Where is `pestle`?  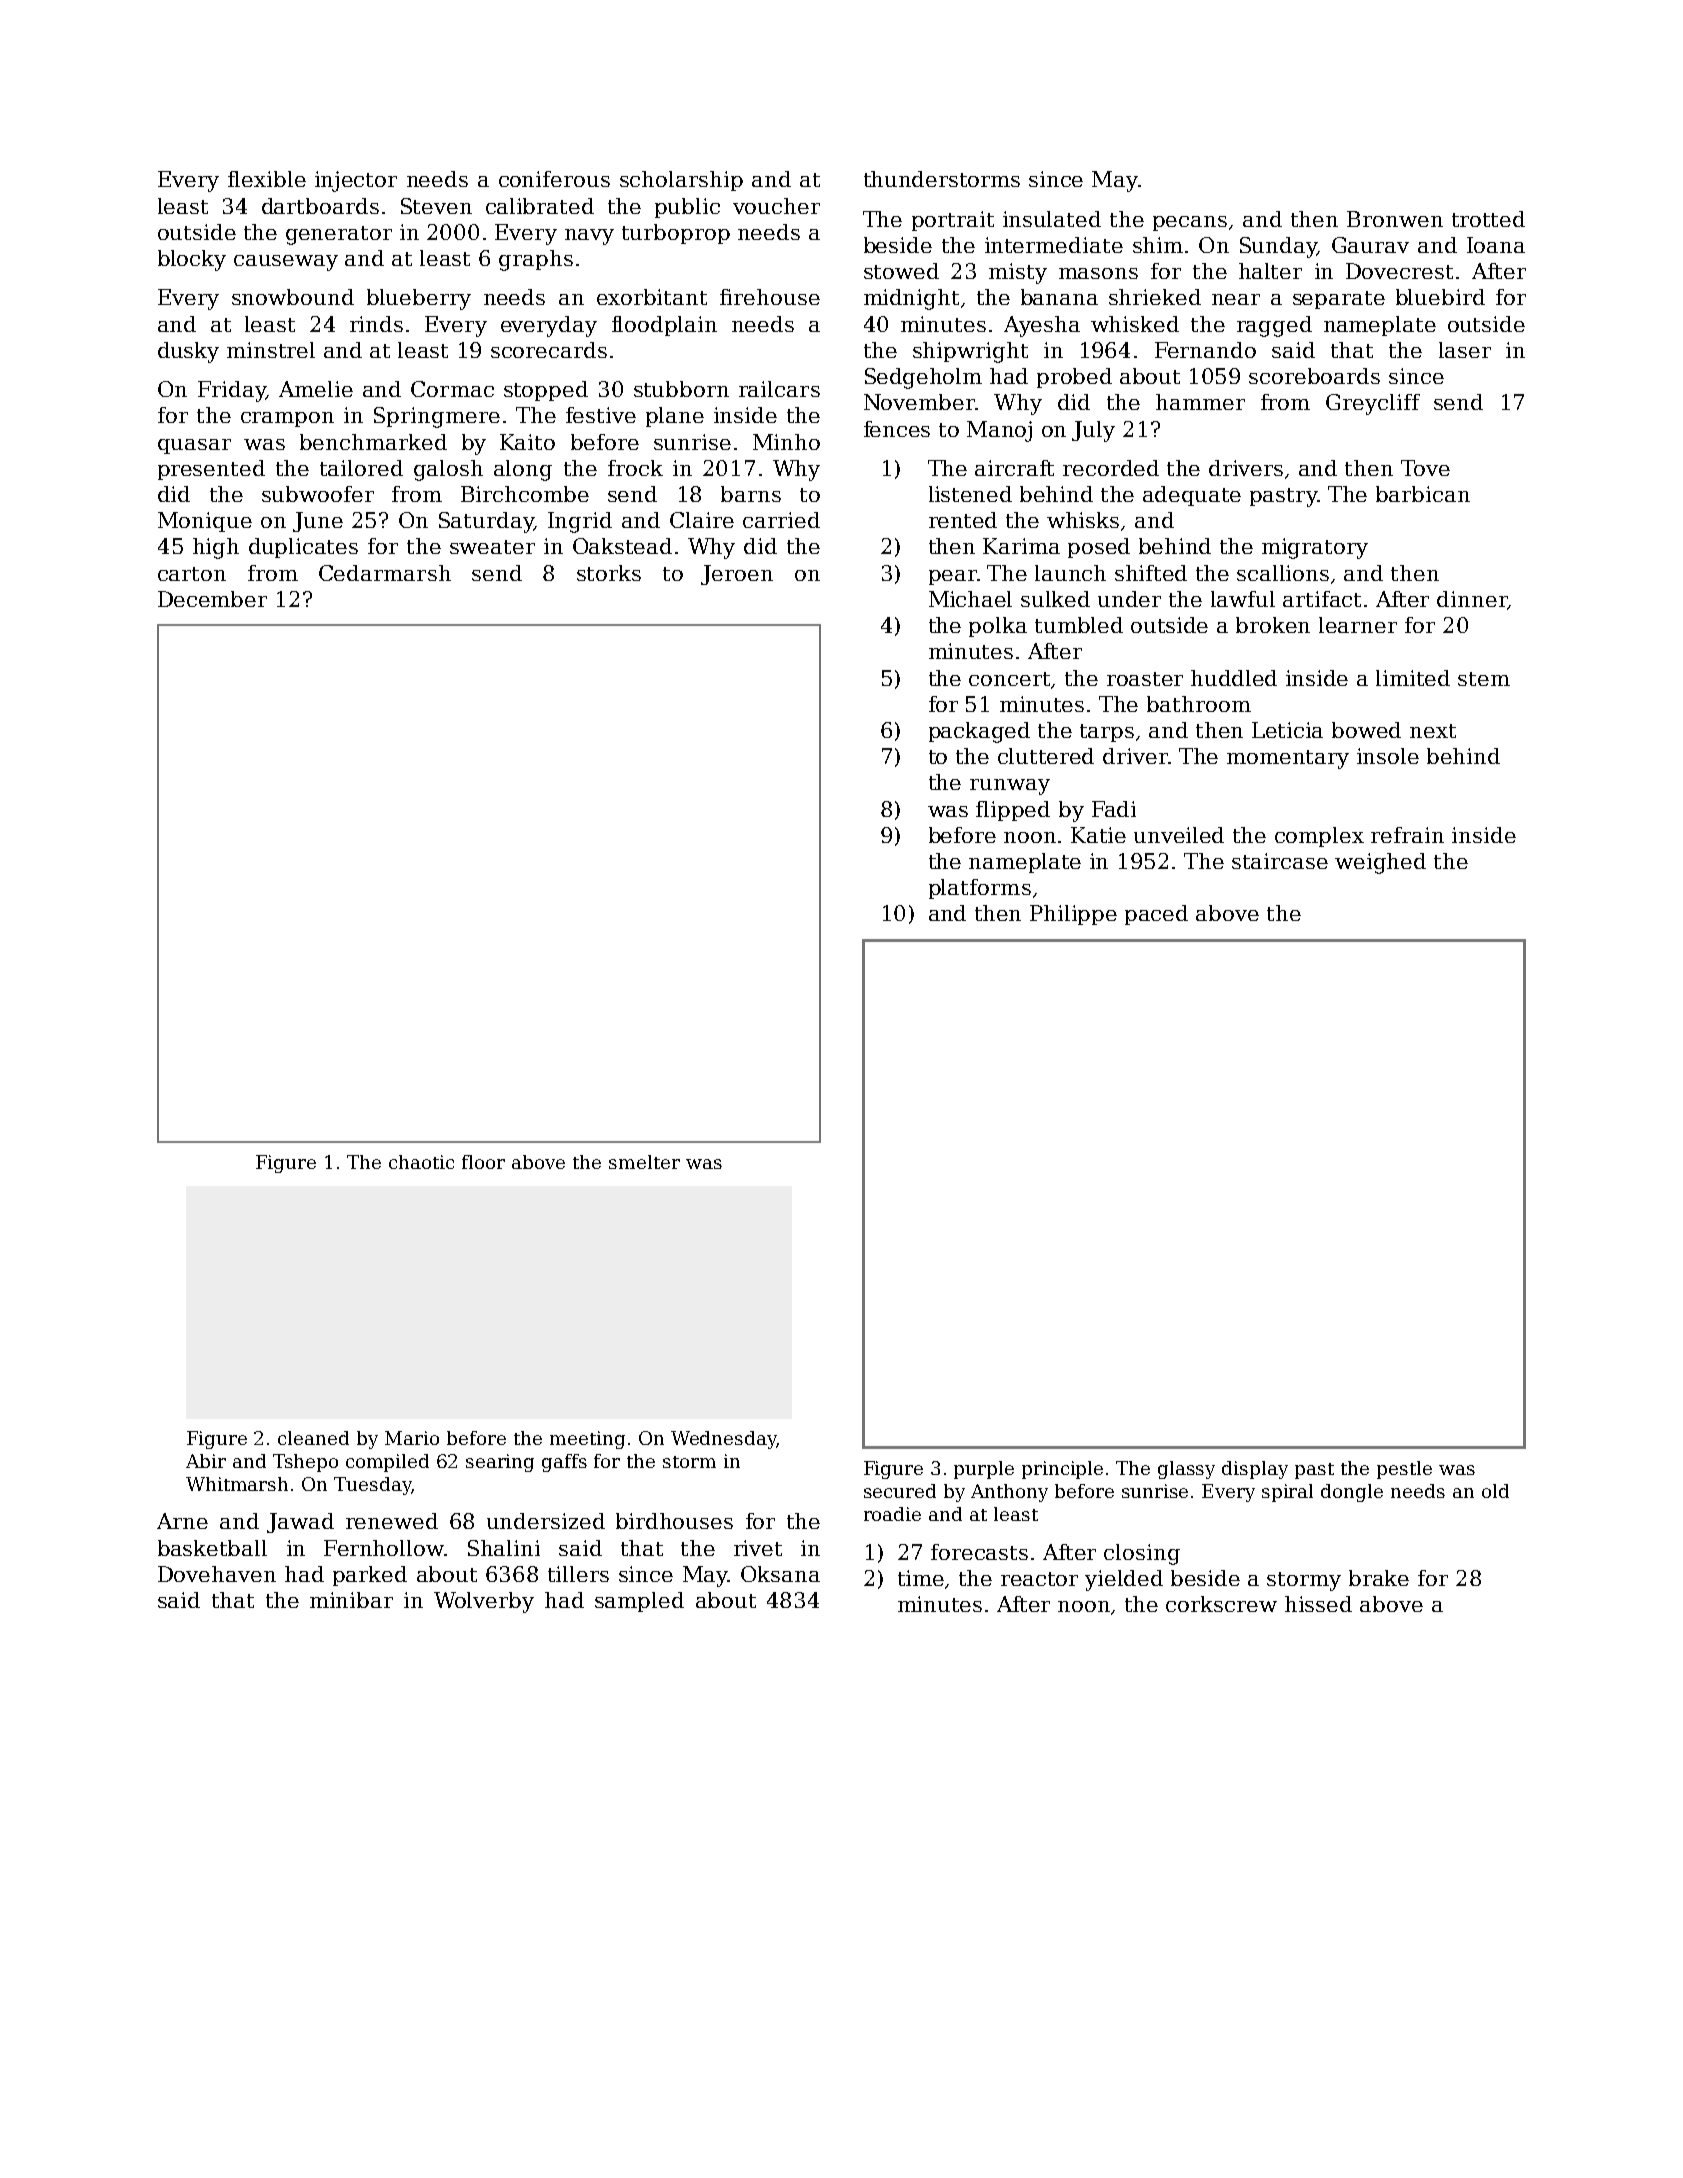 pestle is located at coordinates (1404, 1470).
